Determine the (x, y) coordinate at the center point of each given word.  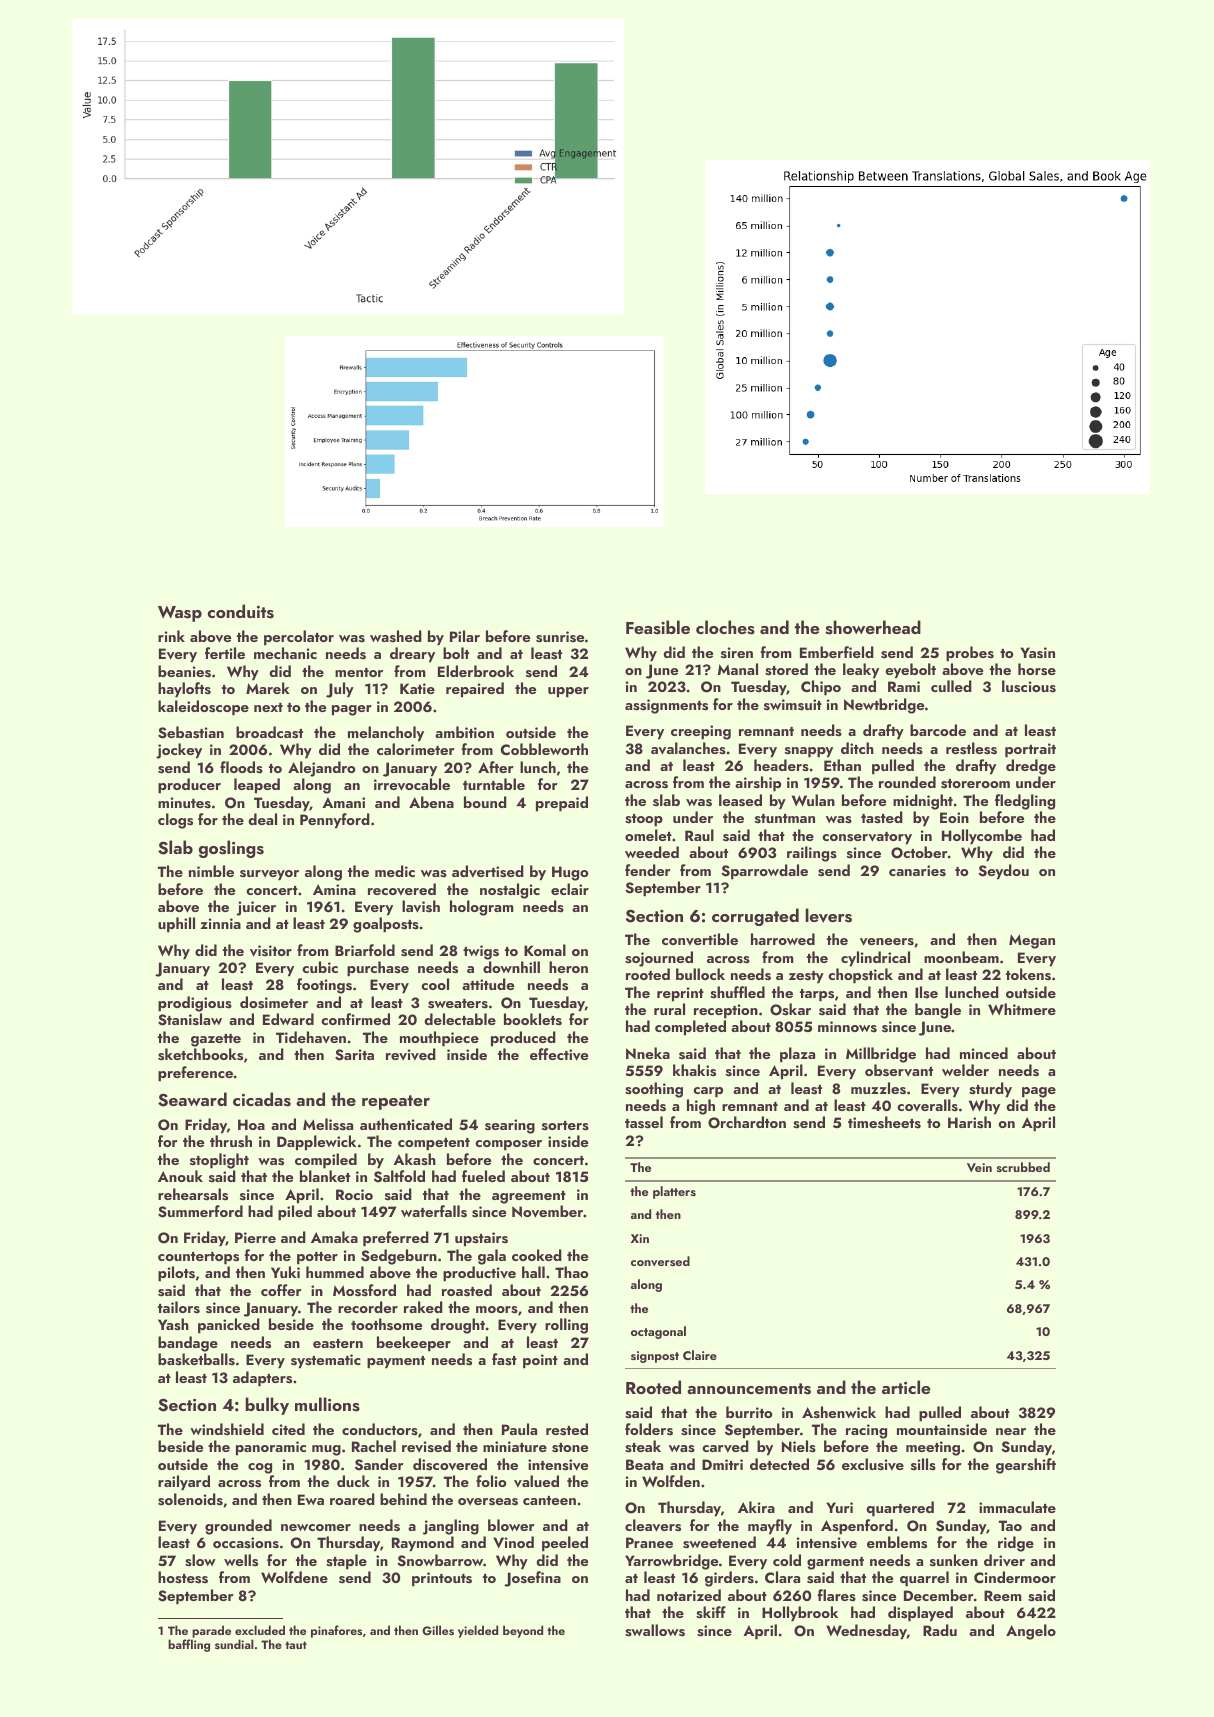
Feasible (658, 627)
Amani (343, 802)
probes (970, 654)
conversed (660, 1261)
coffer (281, 1290)
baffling (189, 1645)
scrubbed (1023, 1167)
